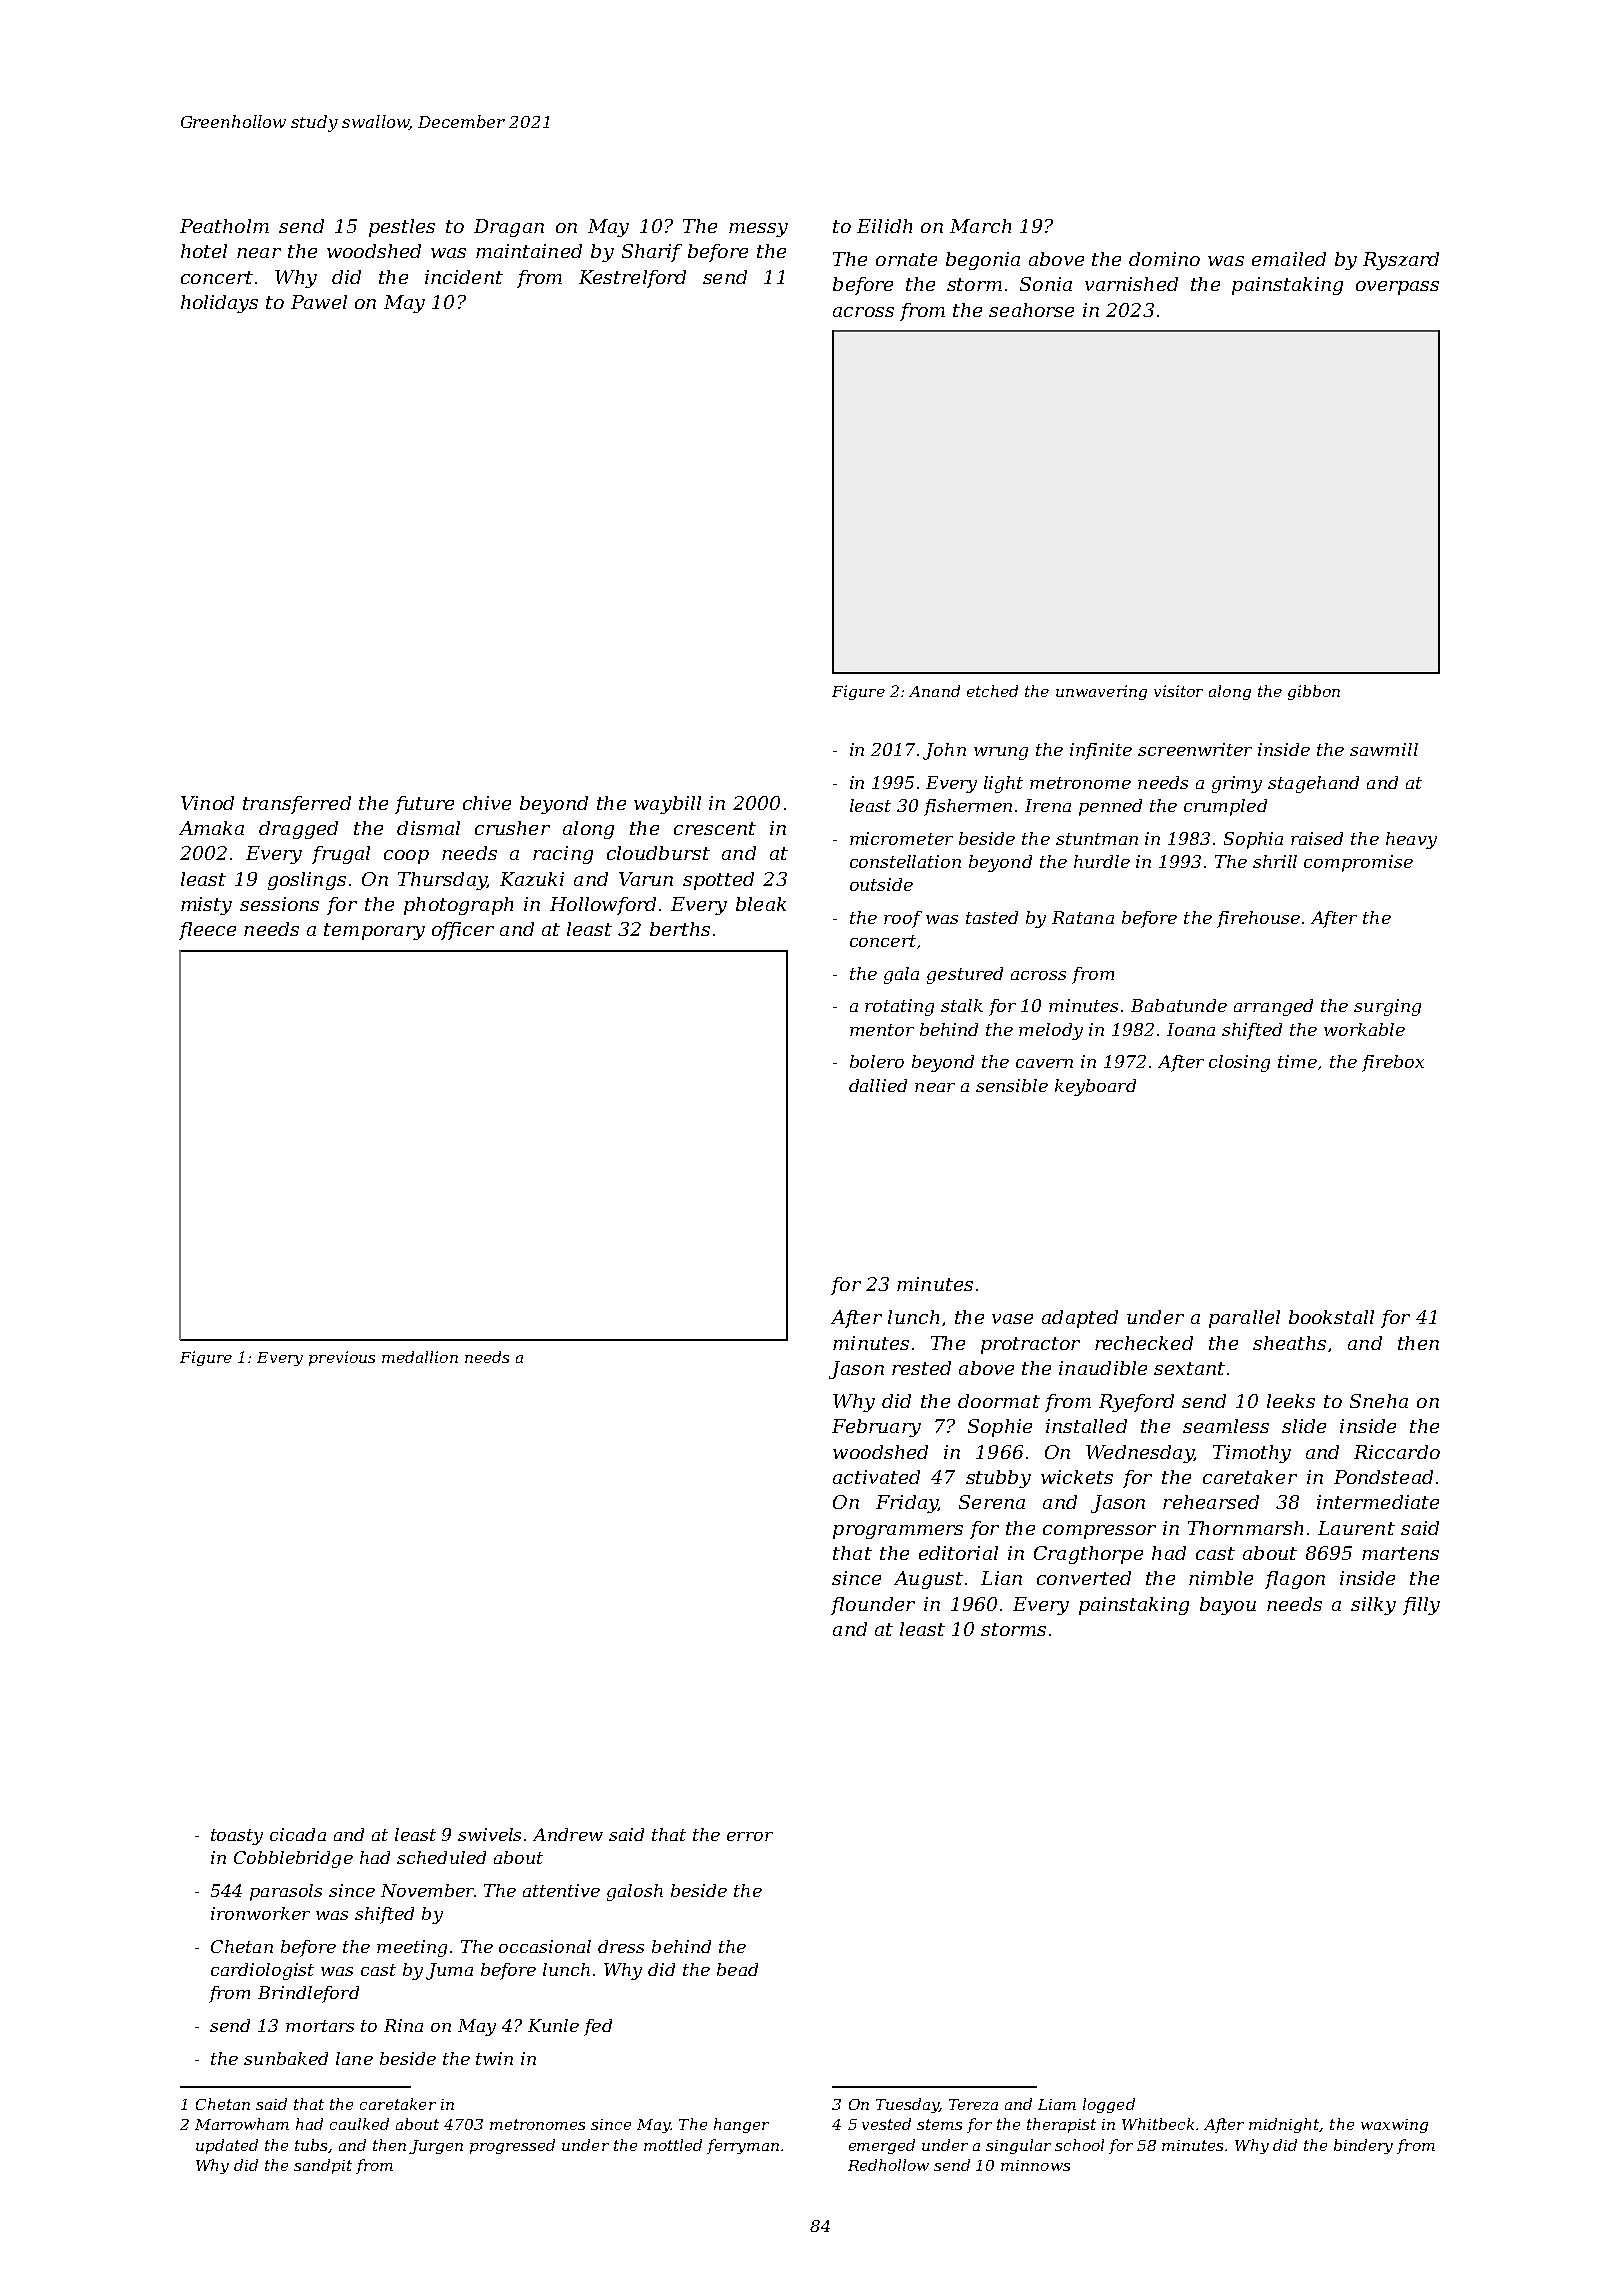 Image resolution: width=1620 pixels, height=2292 pixels. What do you see at coordinates (907, 2105) in the image?
I see `Tuesday` at bounding box center [907, 2105].
